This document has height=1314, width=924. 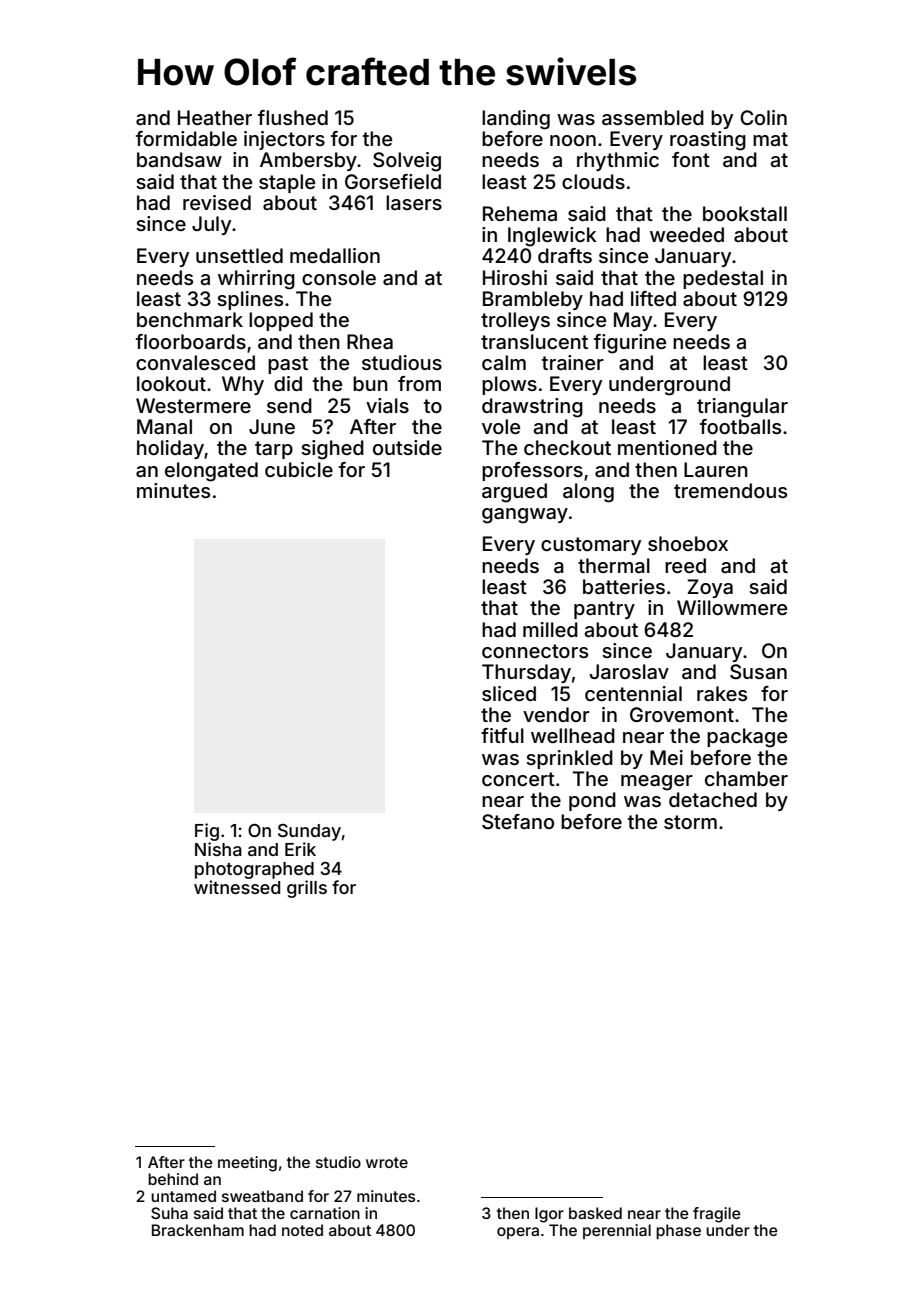 I want to click on basked, so click(x=595, y=1213).
